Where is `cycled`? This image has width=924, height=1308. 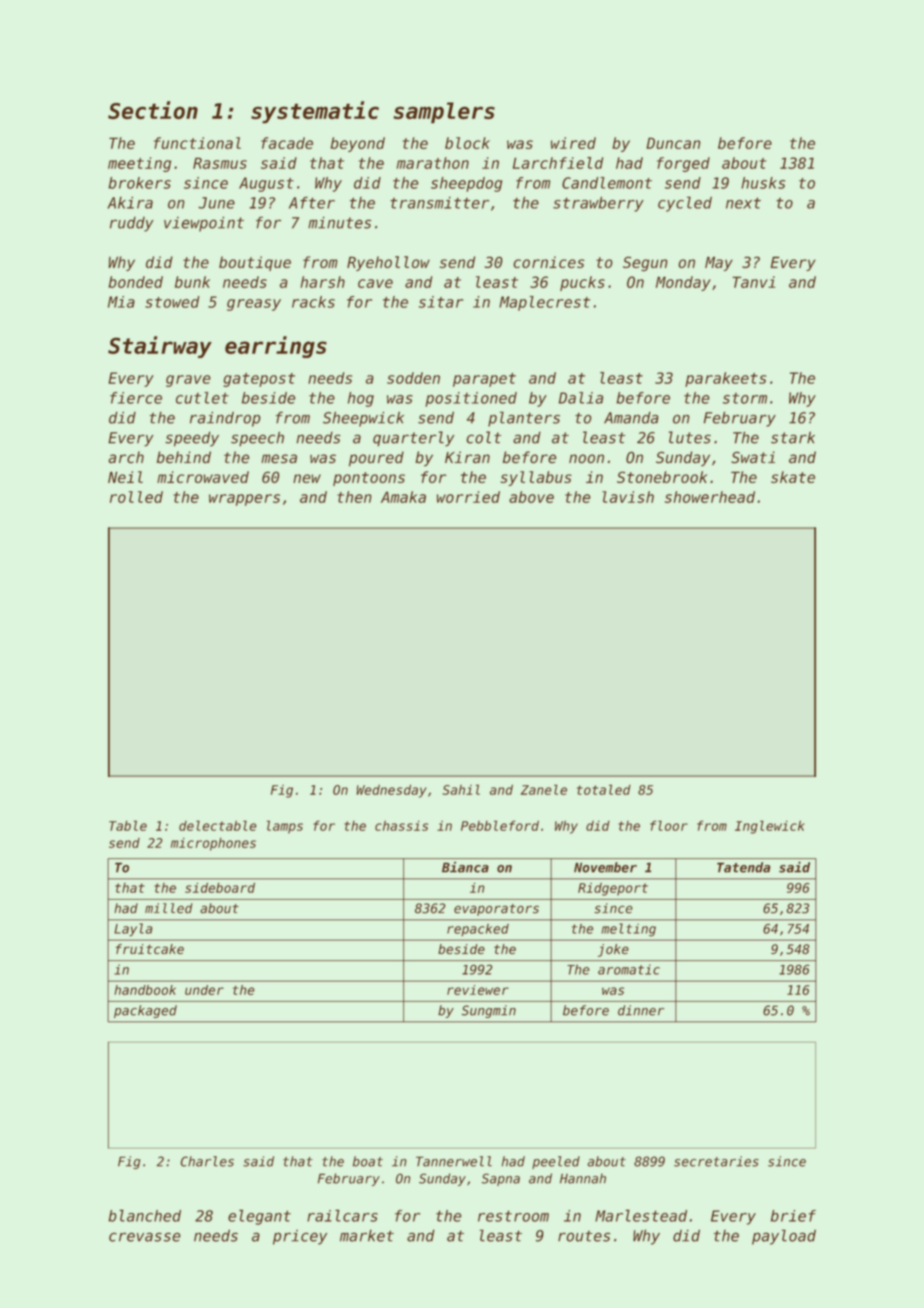
cycled is located at coordinates (685, 204).
